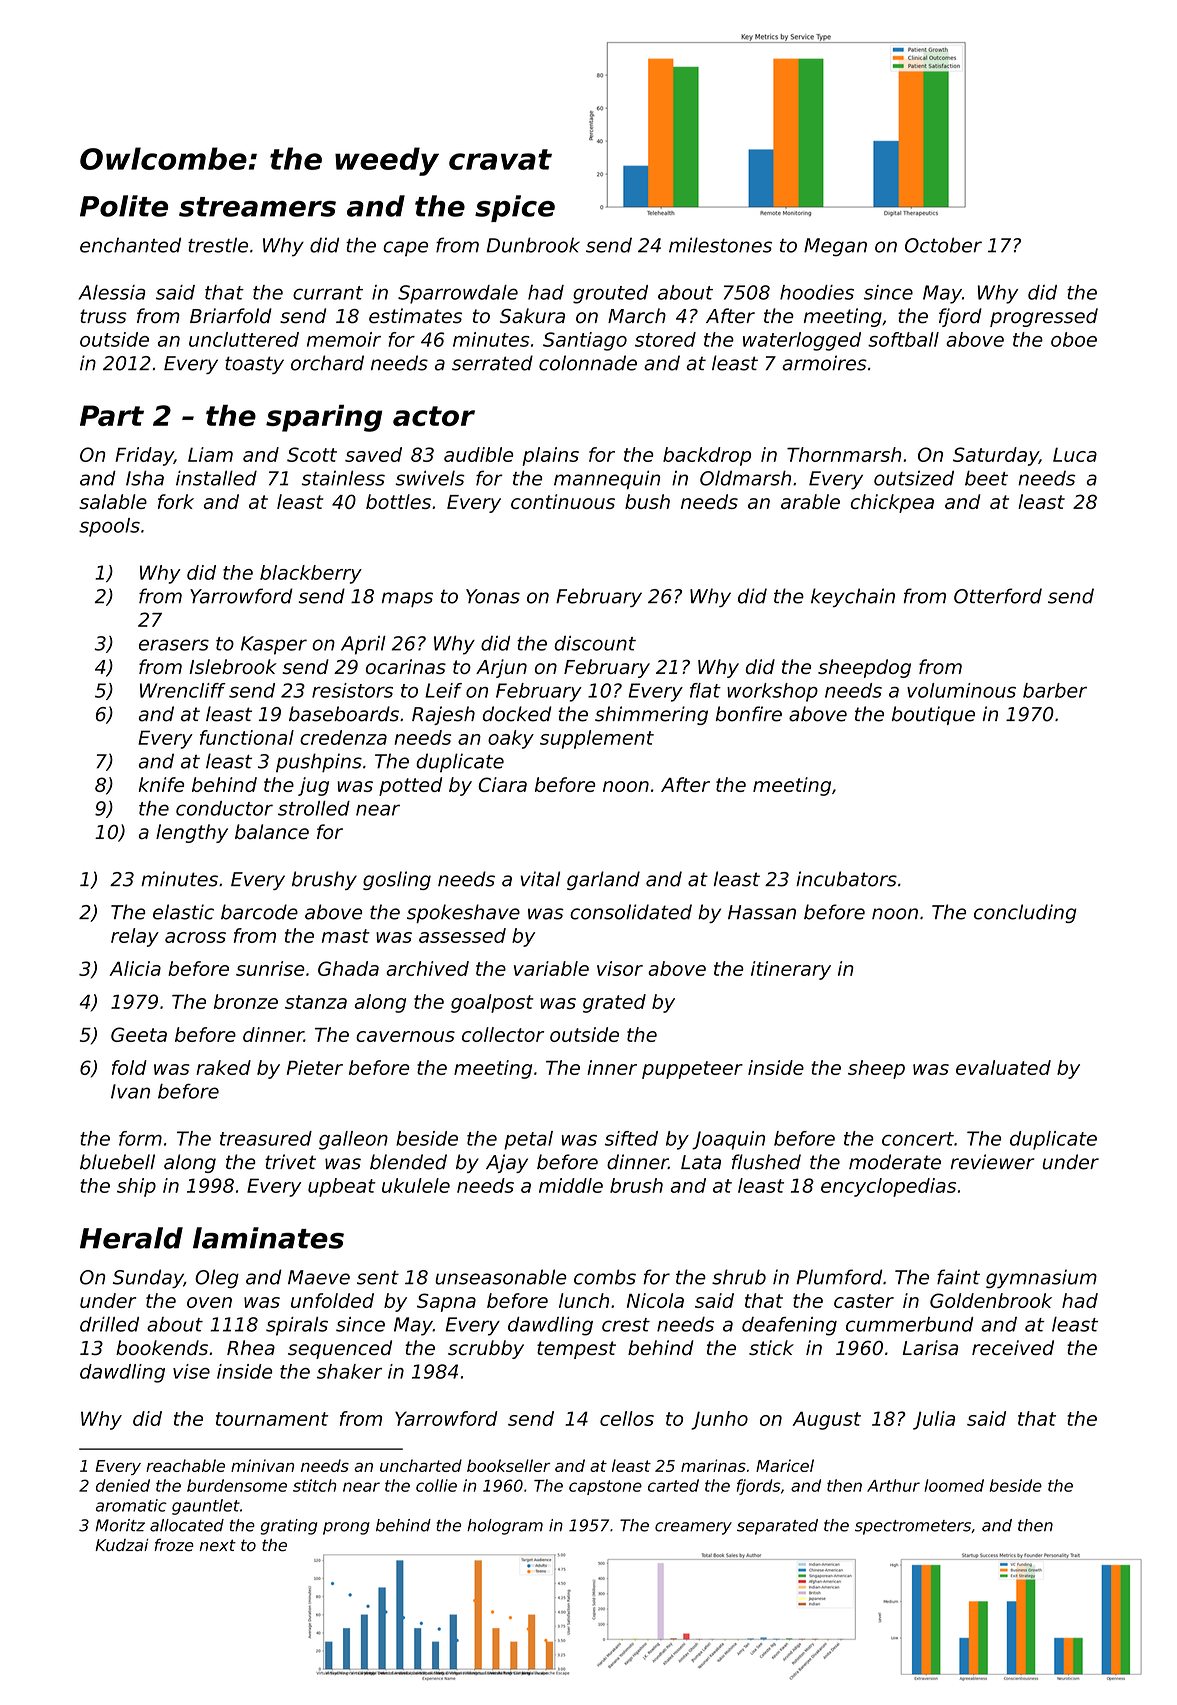 This page has height=1705, width=1177. I want to click on continuous, so click(563, 501).
